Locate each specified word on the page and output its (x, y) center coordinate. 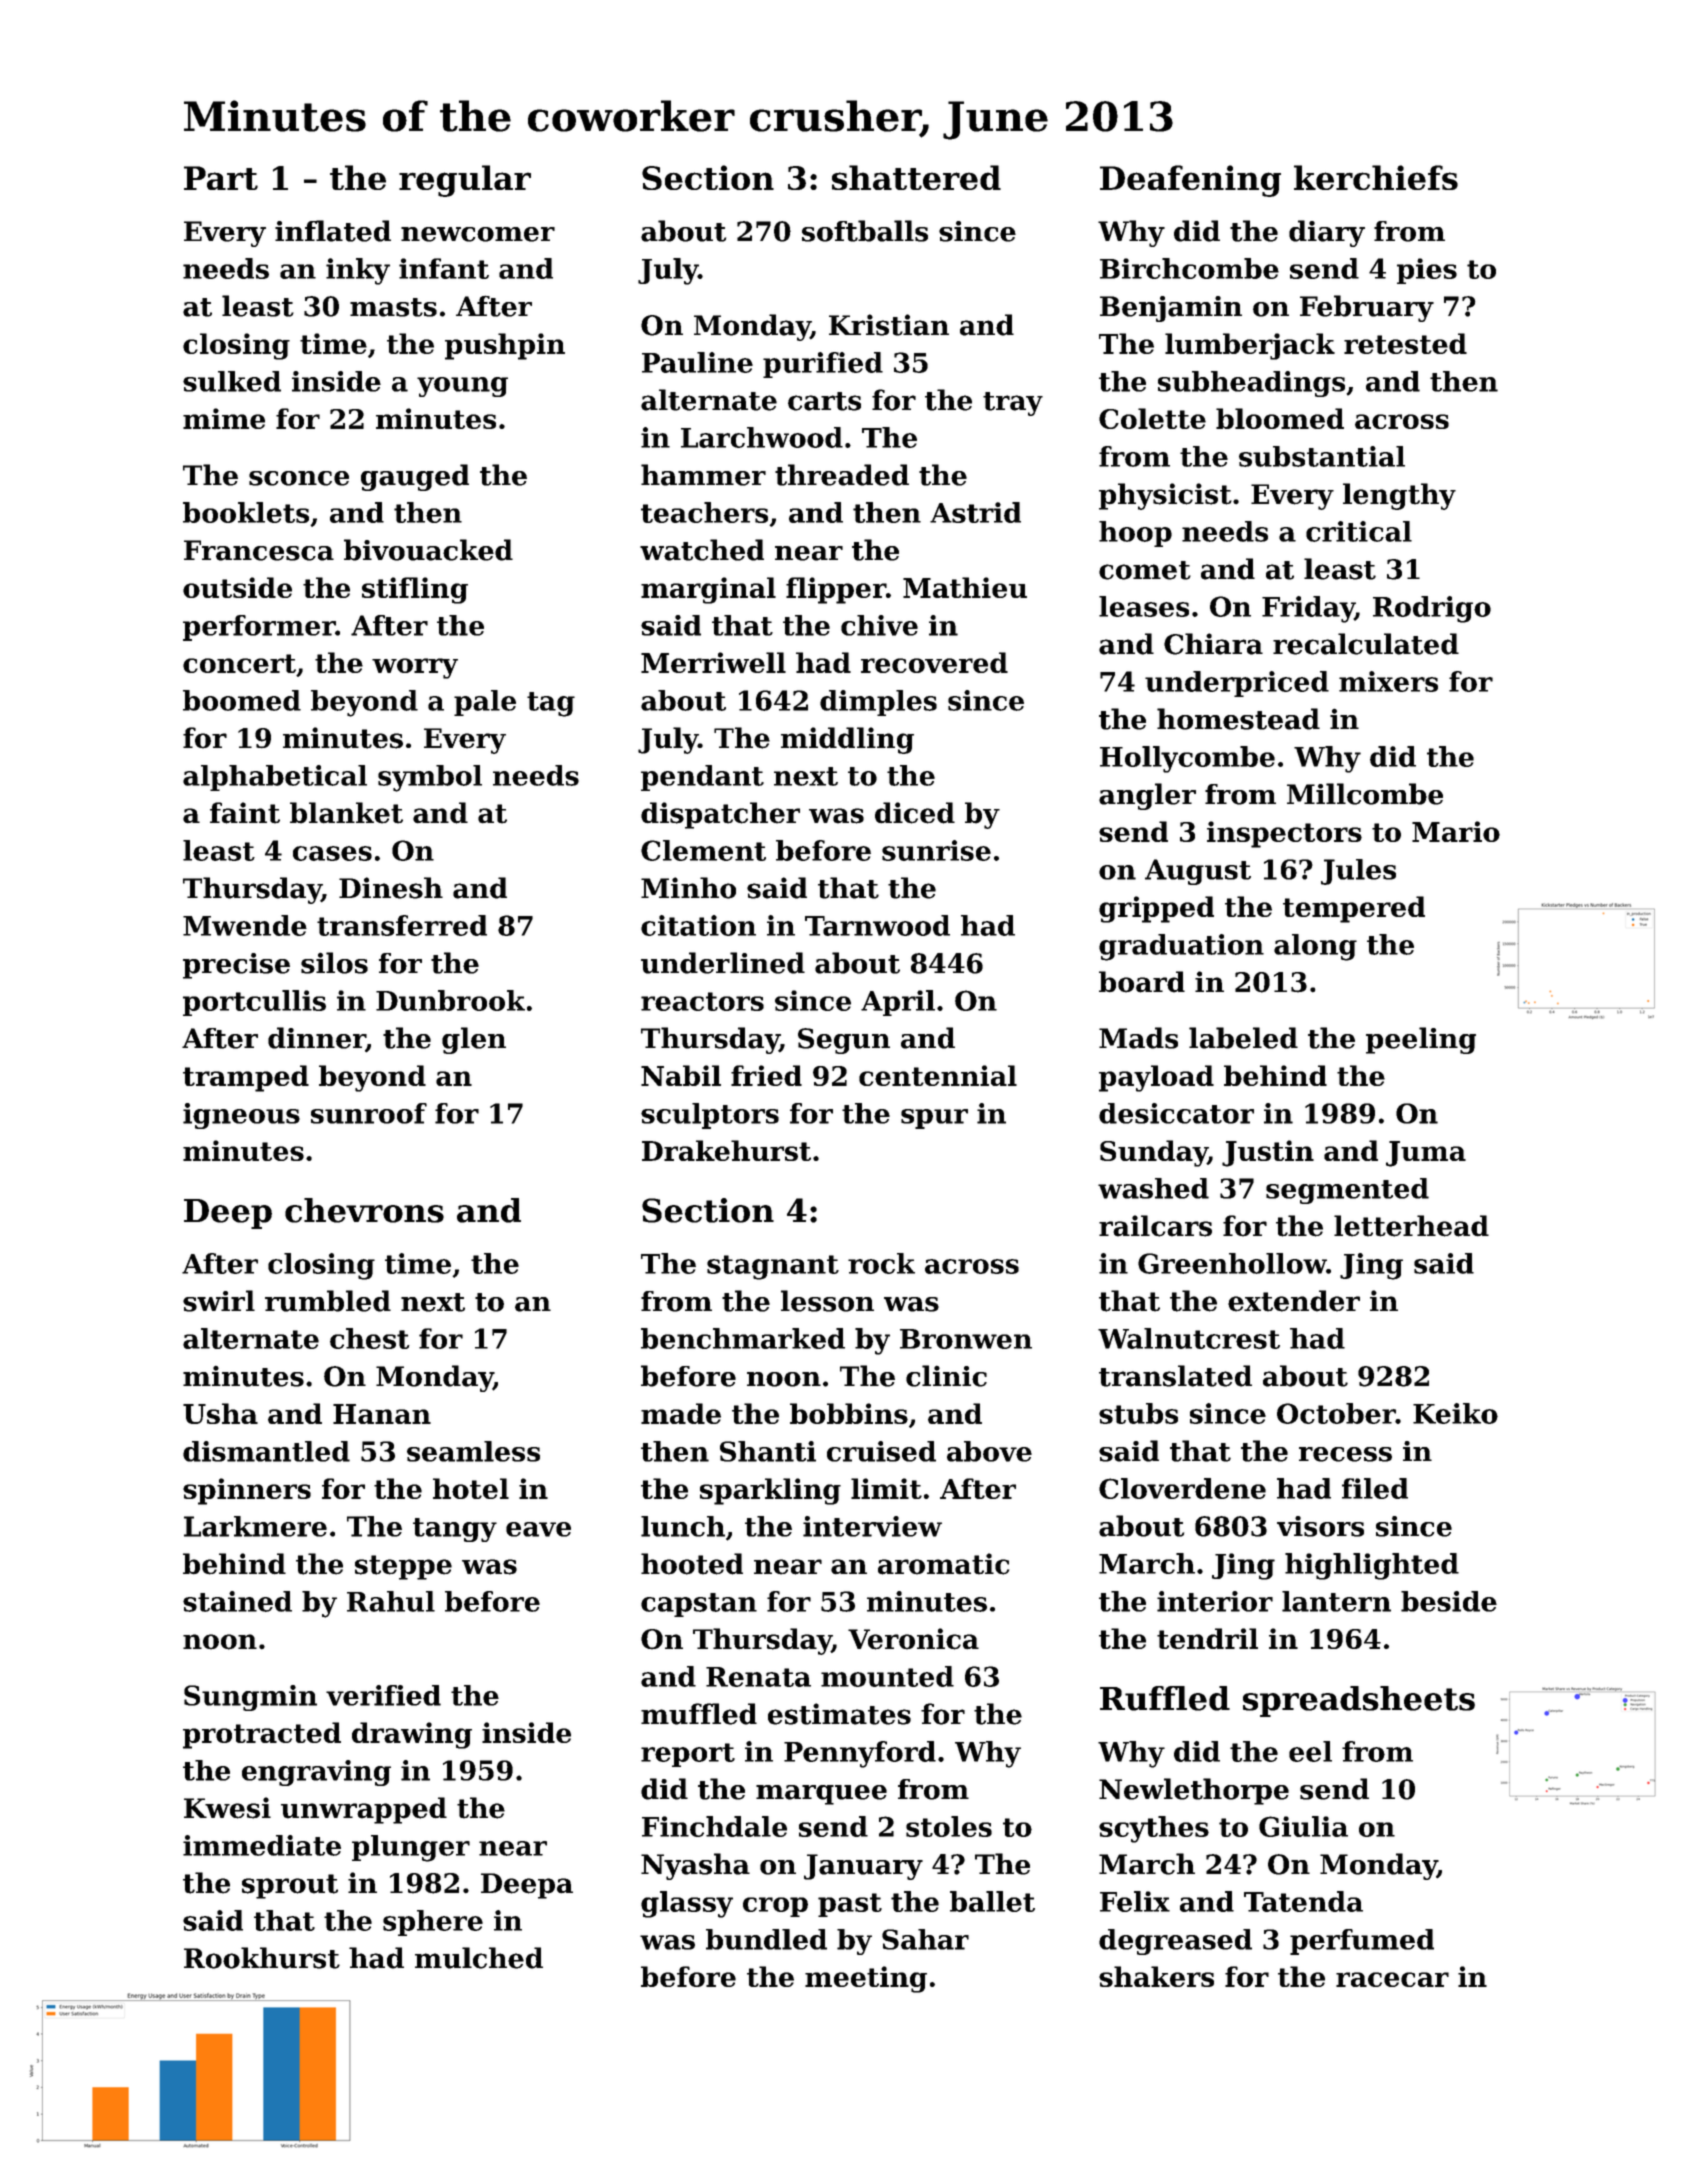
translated (1175, 1376)
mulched (479, 1958)
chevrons (364, 1210)
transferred (402, 925)
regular (465, 181)
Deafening (1190, 181)
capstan (699, 1605)
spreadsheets (1359, 1701)
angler (1147, 796)
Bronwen (966, 1339)
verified (383, 1695)
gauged (415, 477)
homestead (1238, 719)
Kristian (889, 325)
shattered (916, 177)
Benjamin (1171, 309)
